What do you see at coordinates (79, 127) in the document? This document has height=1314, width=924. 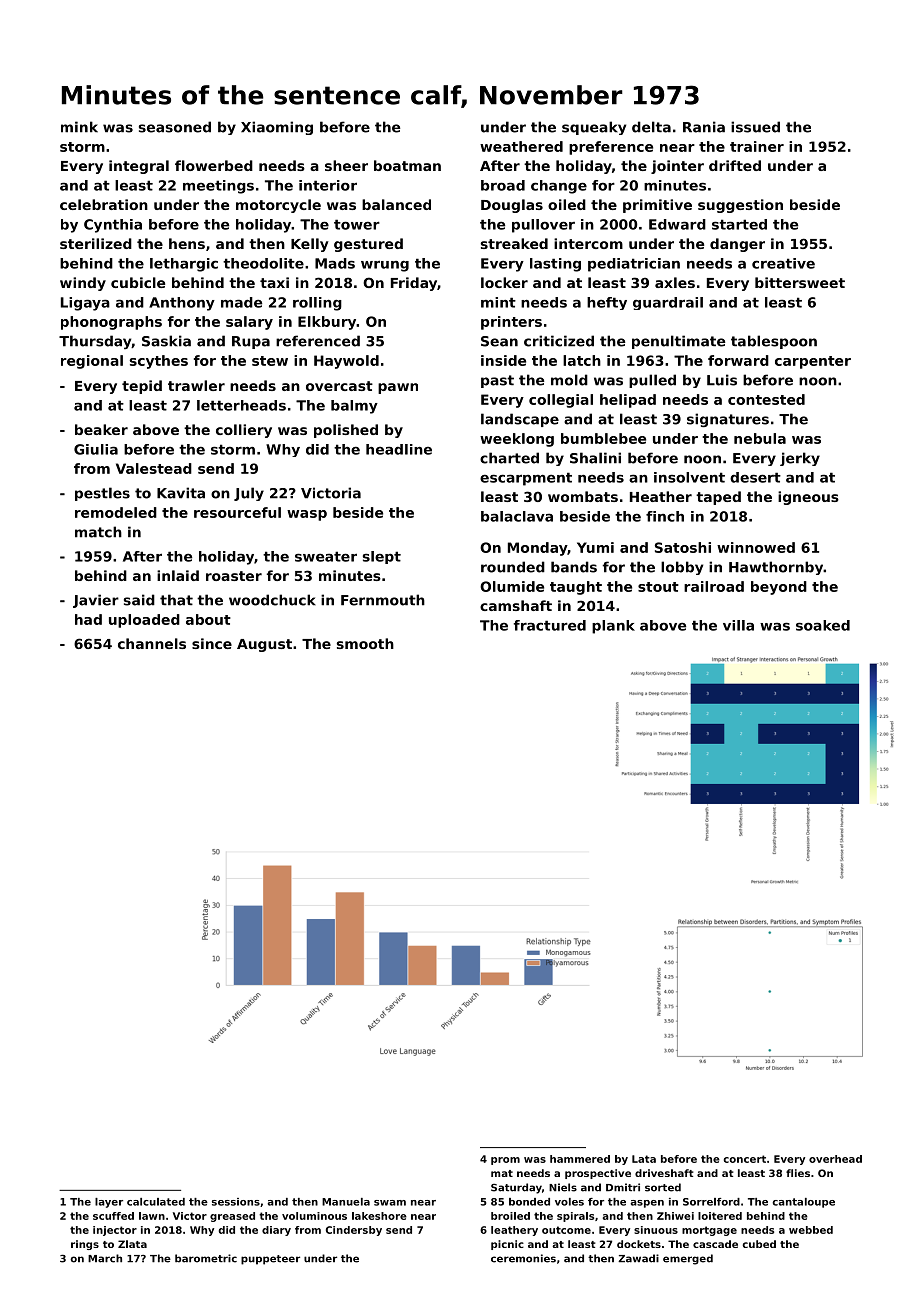 I see `mink` at bounding box center [79, 127].
